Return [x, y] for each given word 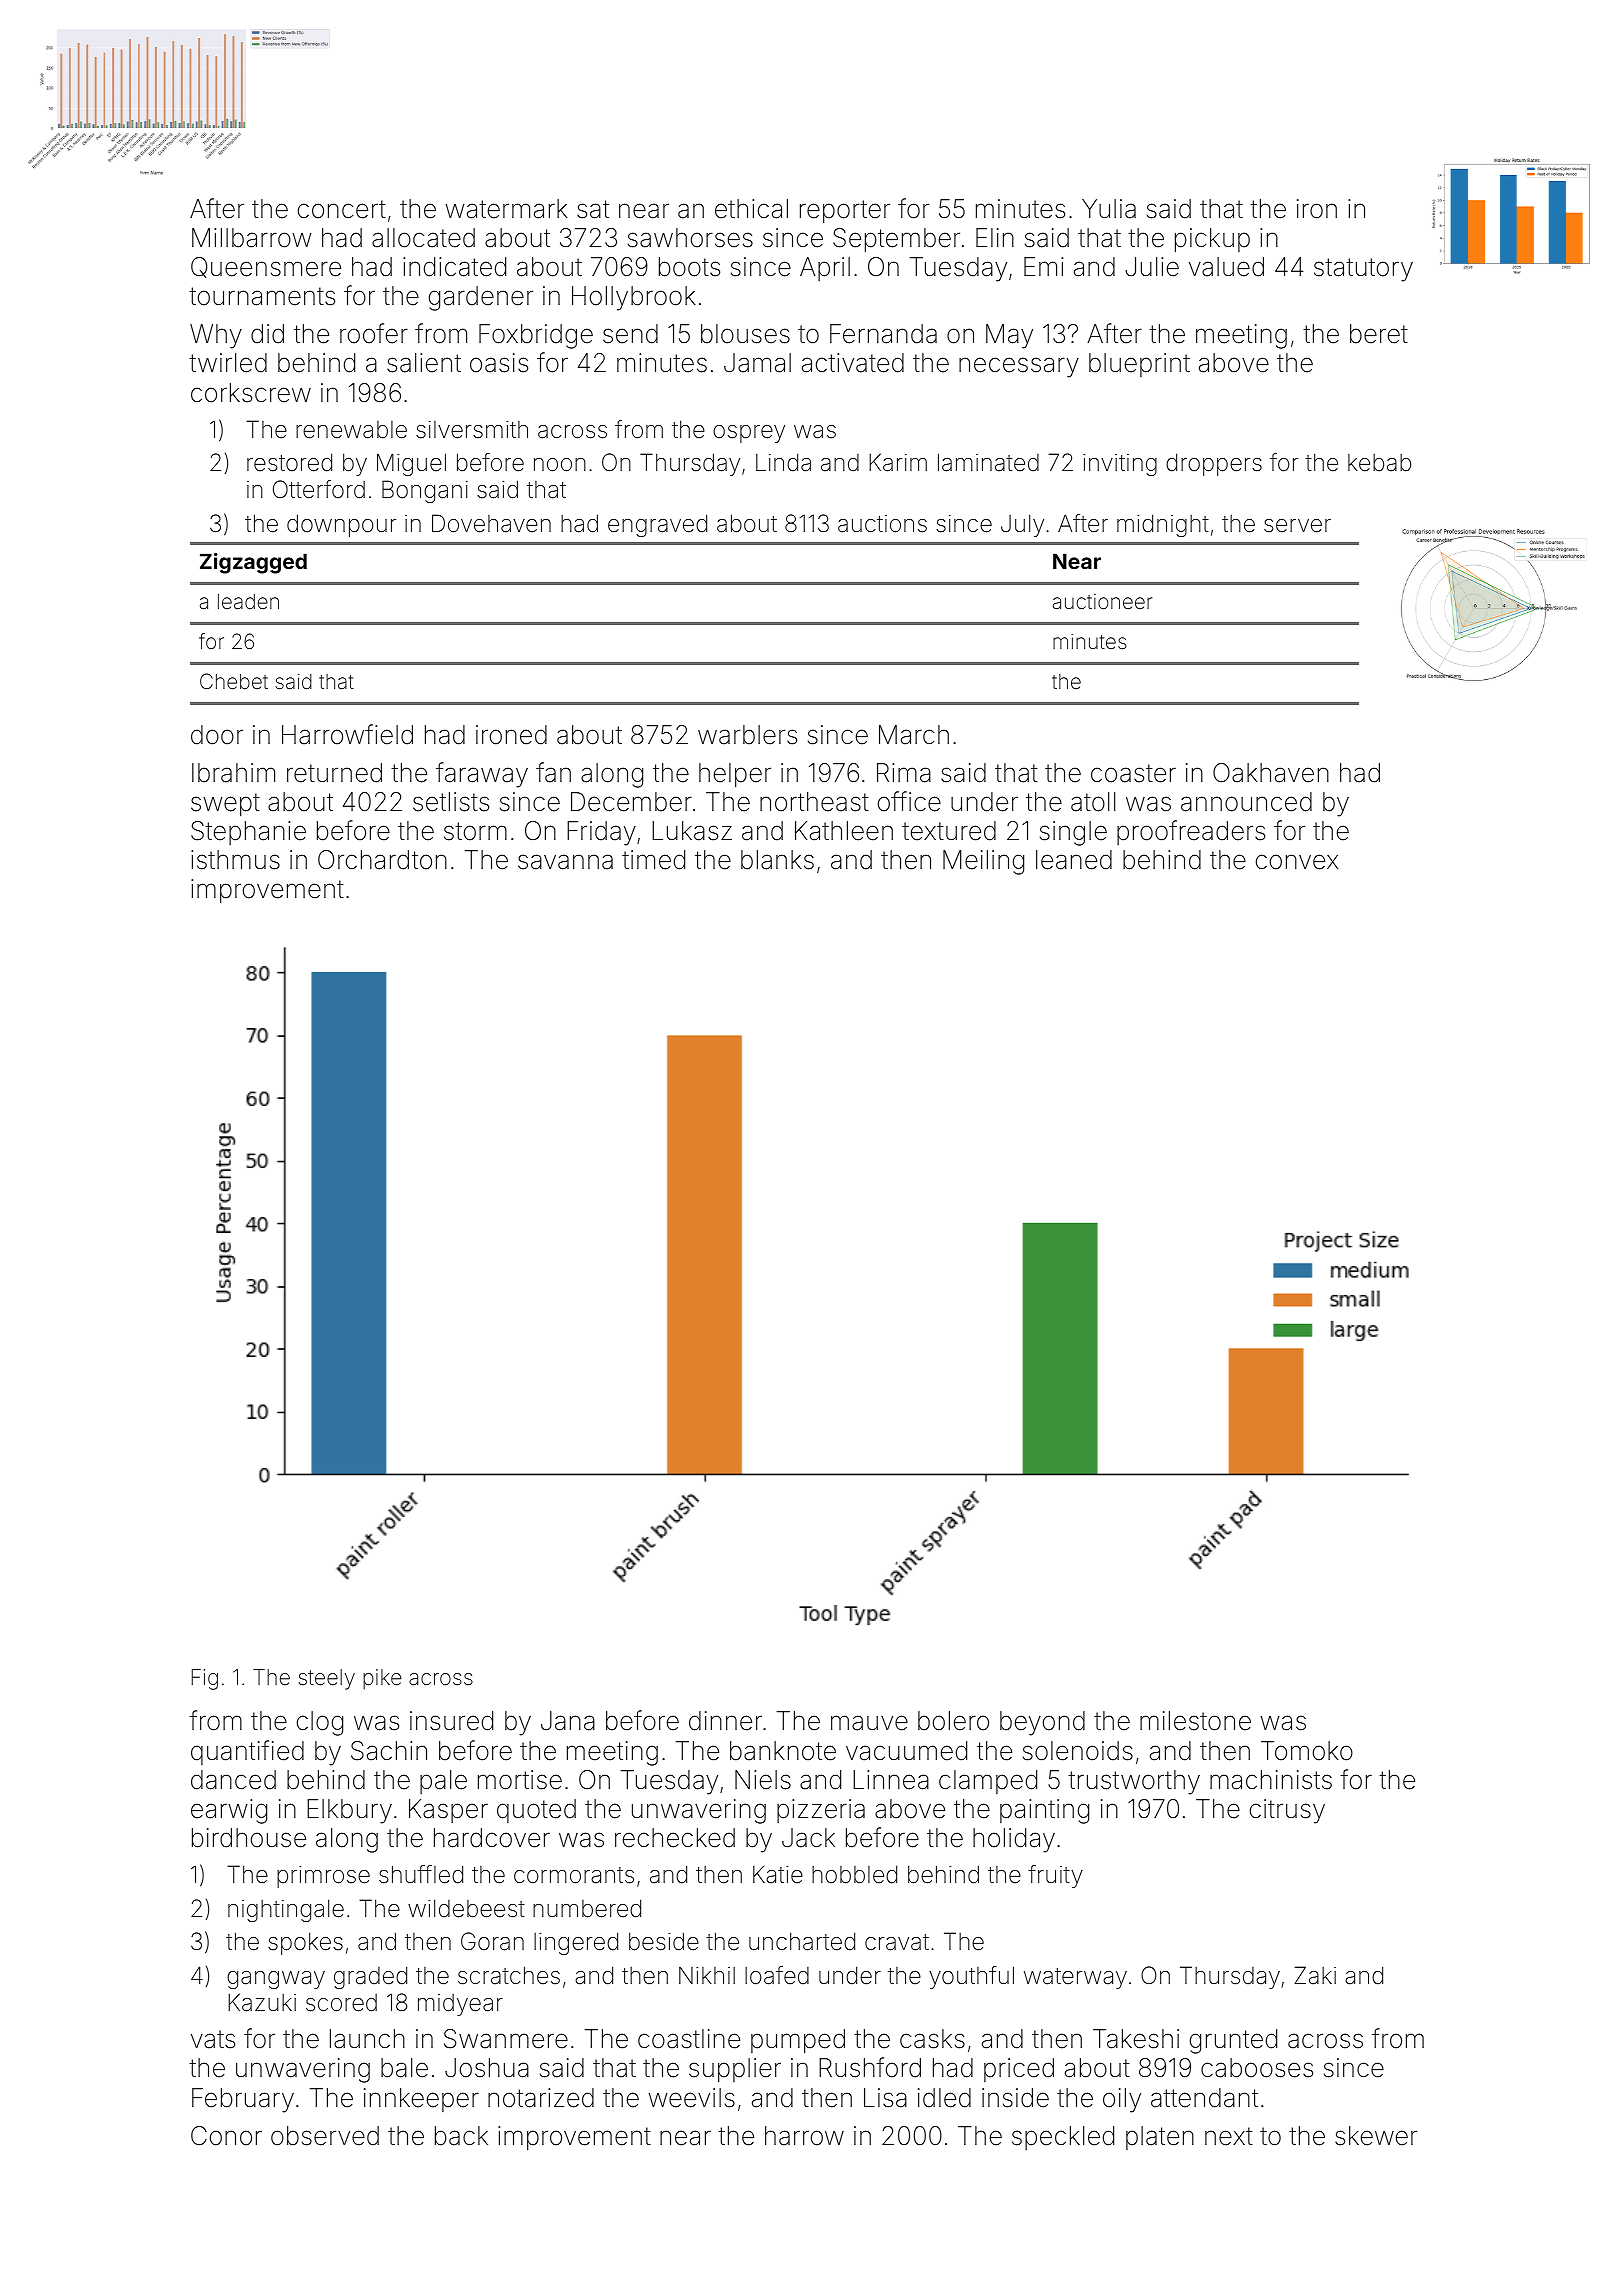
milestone [1195, 1721]
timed [653, 860]
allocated [423, 238]
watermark [506, 209]
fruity [1055, 1876]
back [461, 2136]
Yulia [1109, 209]
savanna [565, 862]
